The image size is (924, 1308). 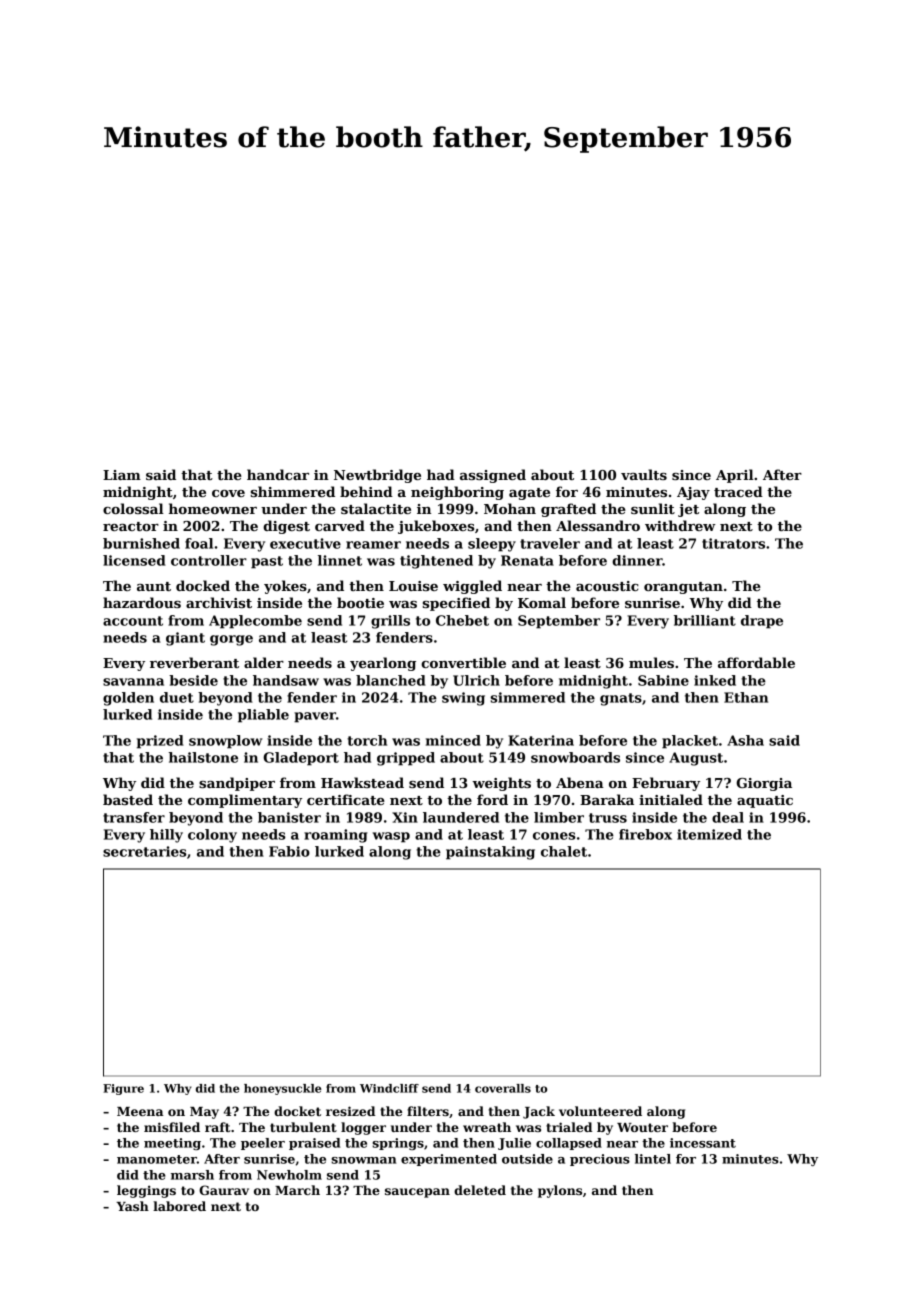 What do you see at coordinates (480, 1190) in the screenshot?
I see `deleted` at bounding box center [480, 1190].
